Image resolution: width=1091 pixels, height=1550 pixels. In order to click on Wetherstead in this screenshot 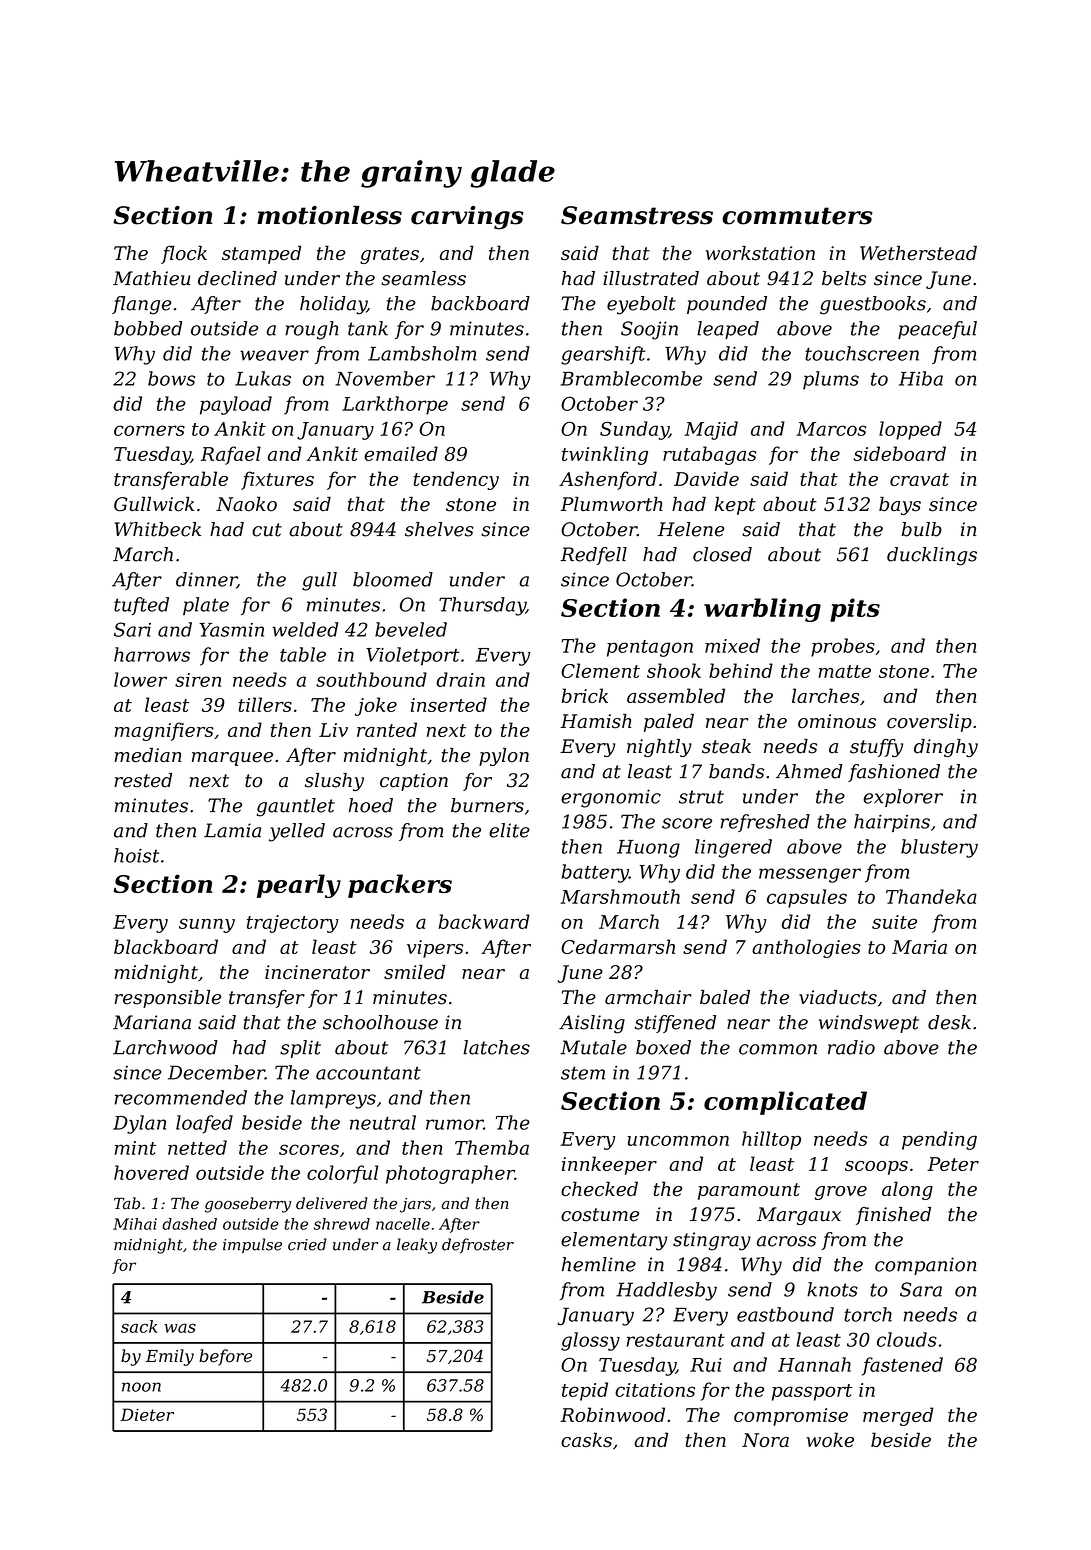, I will do `click(918, 253)`.
